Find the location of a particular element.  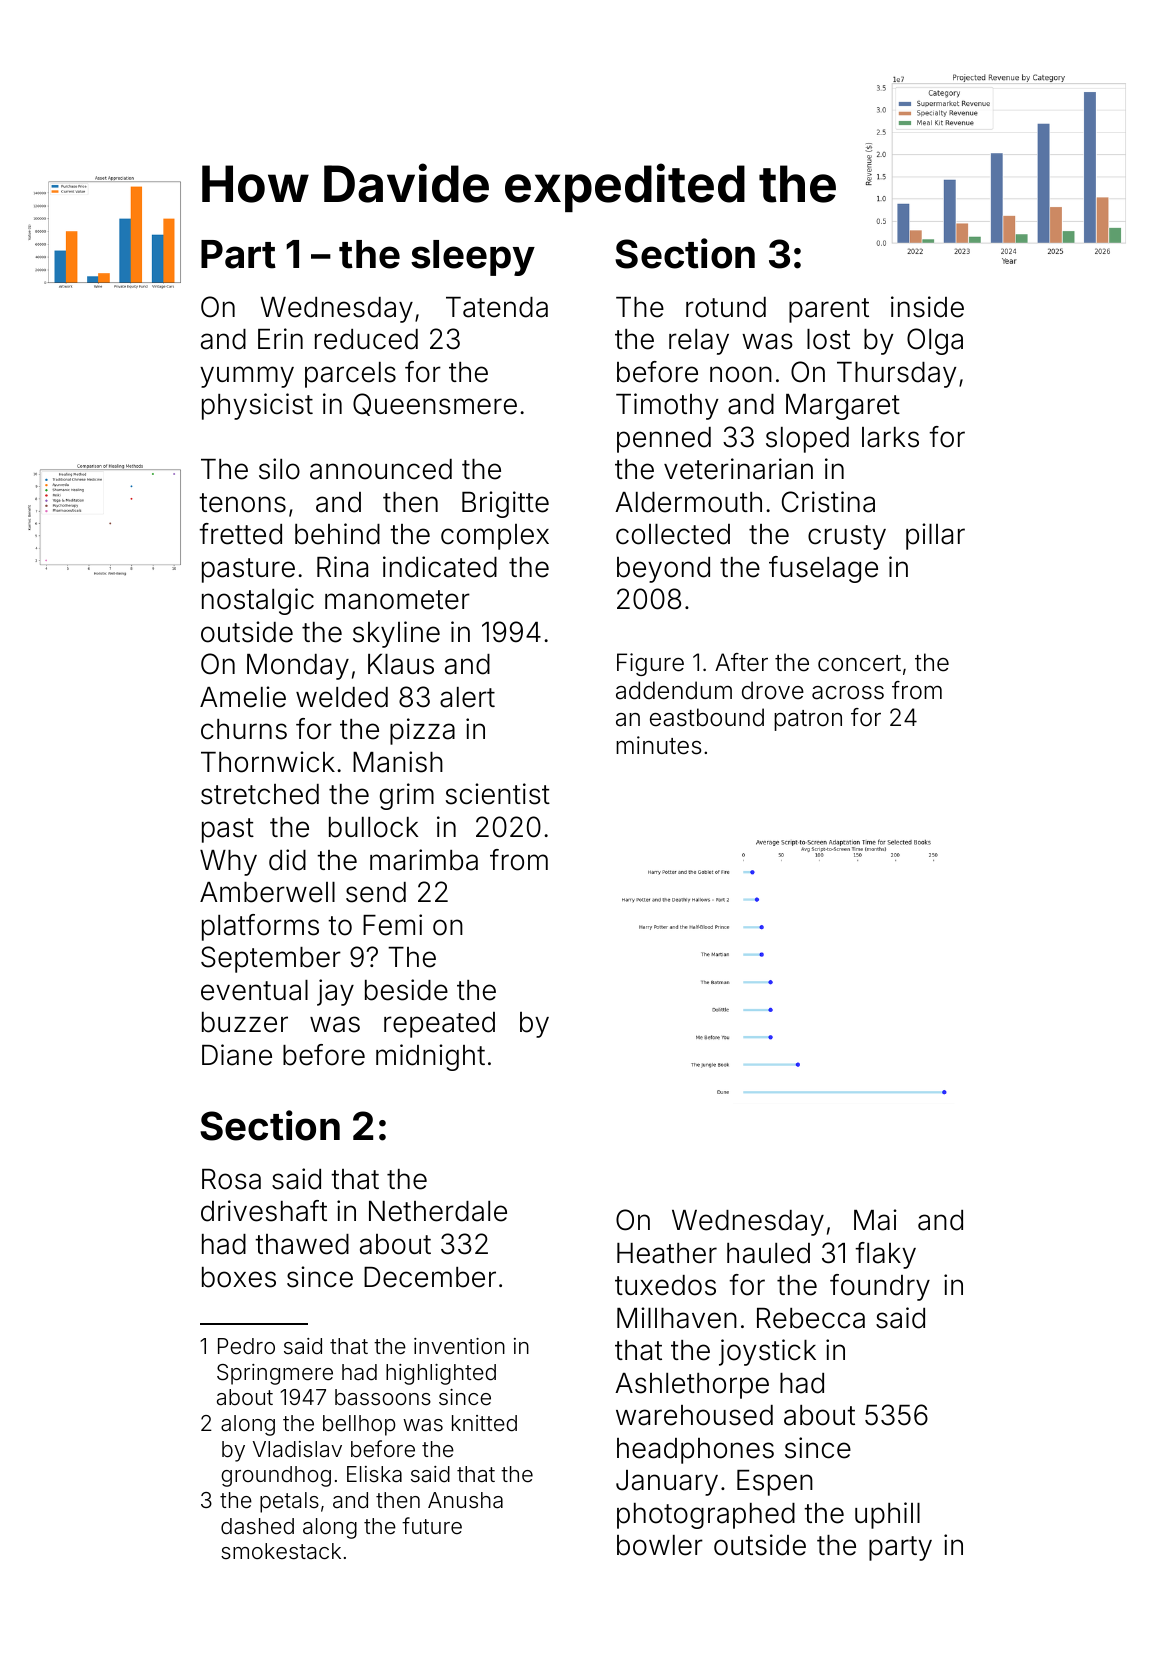

reduced is located at coordinates (366, 339).
